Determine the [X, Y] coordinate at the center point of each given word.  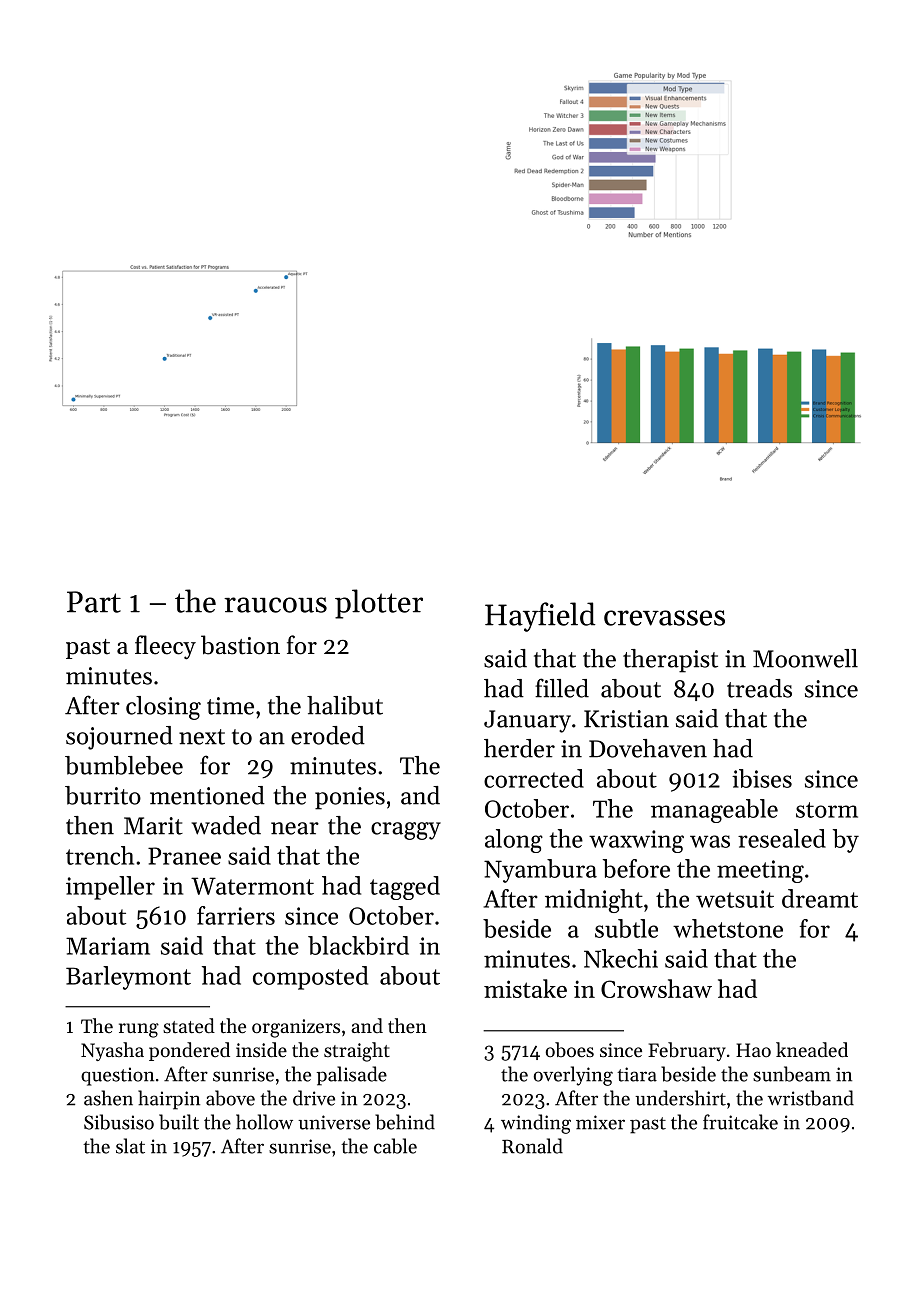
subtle [626, 928]
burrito [103, 795]
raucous [275, 605]
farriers [236, 915]
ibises [762, 778]
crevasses [664, 618]
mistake [525, 988]
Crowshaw [656, 988]
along [514, 841]
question [117, 1076]
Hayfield [540, 617]
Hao [753, 1050]
